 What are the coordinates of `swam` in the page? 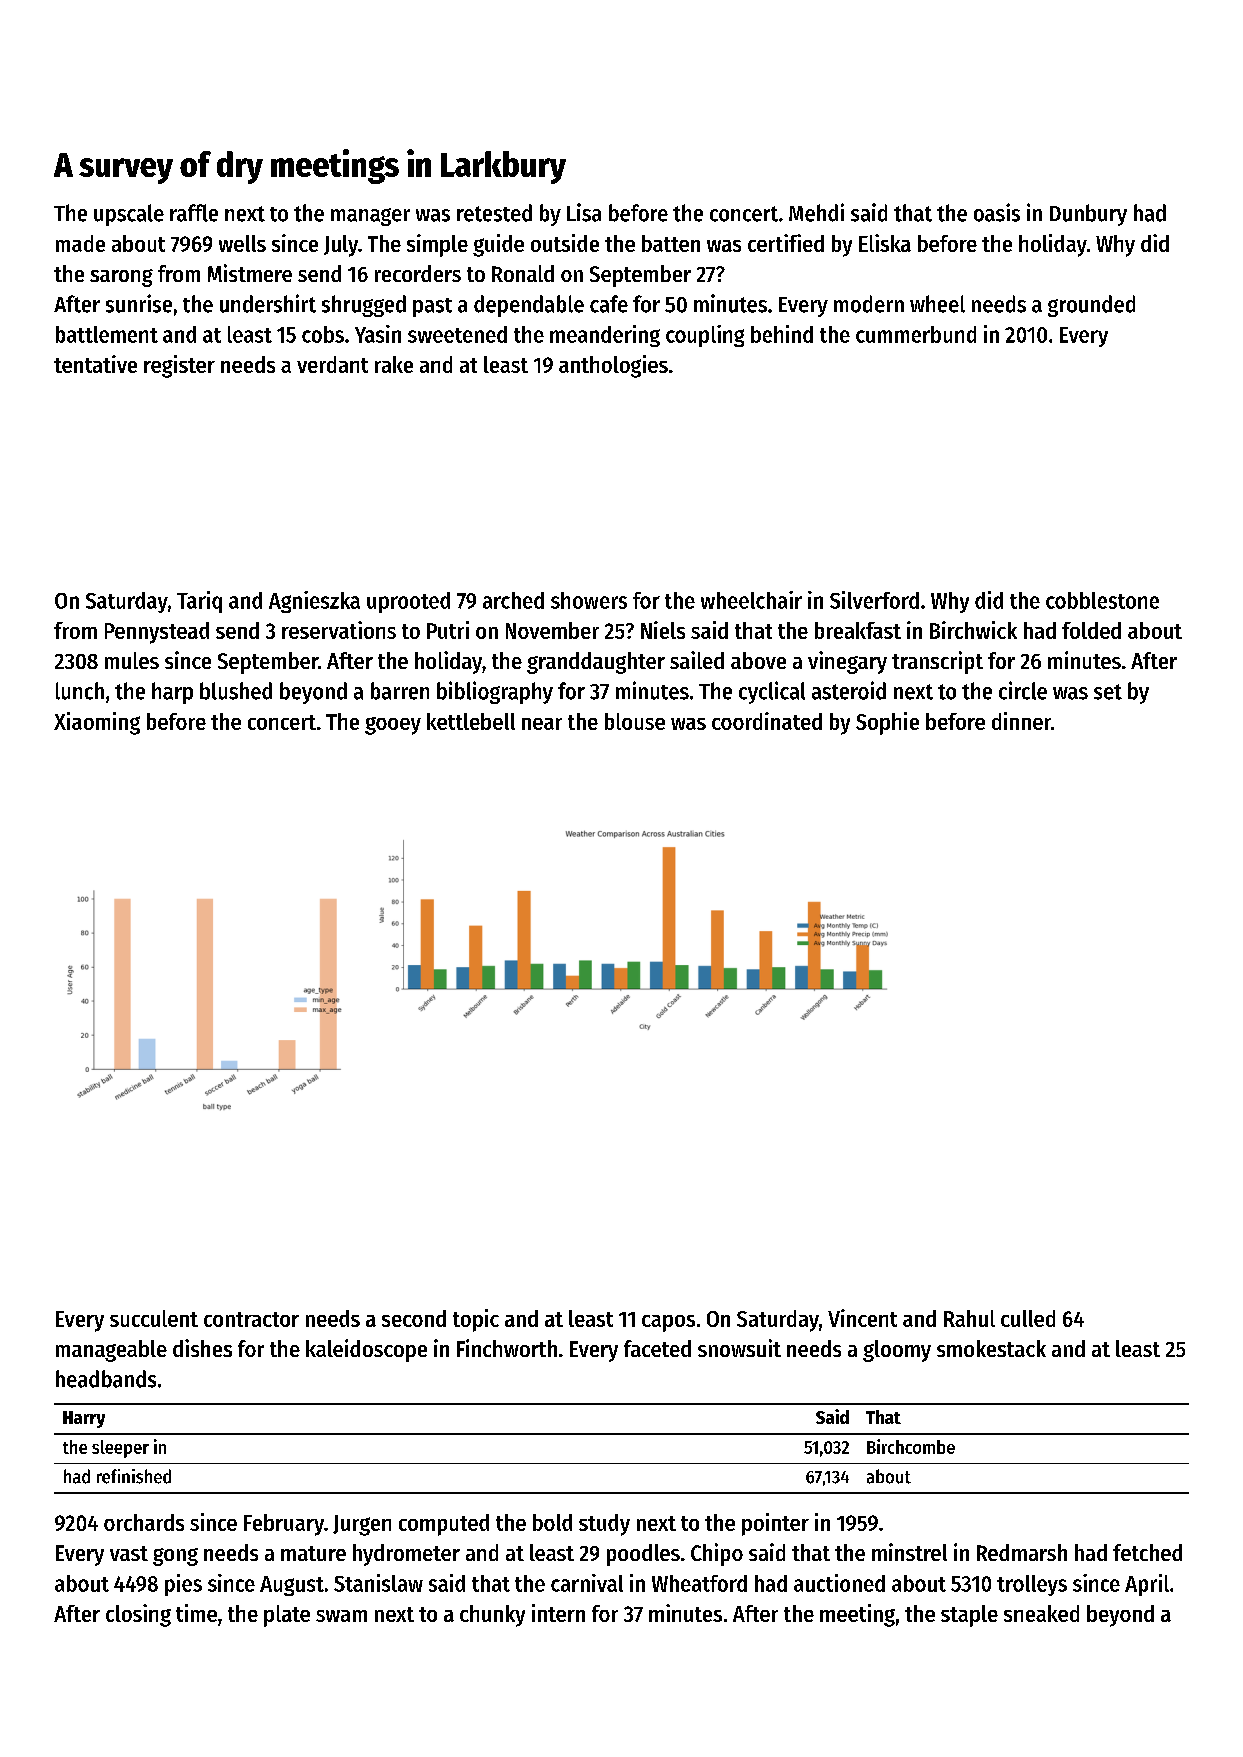 It's located at (341, 1616).
